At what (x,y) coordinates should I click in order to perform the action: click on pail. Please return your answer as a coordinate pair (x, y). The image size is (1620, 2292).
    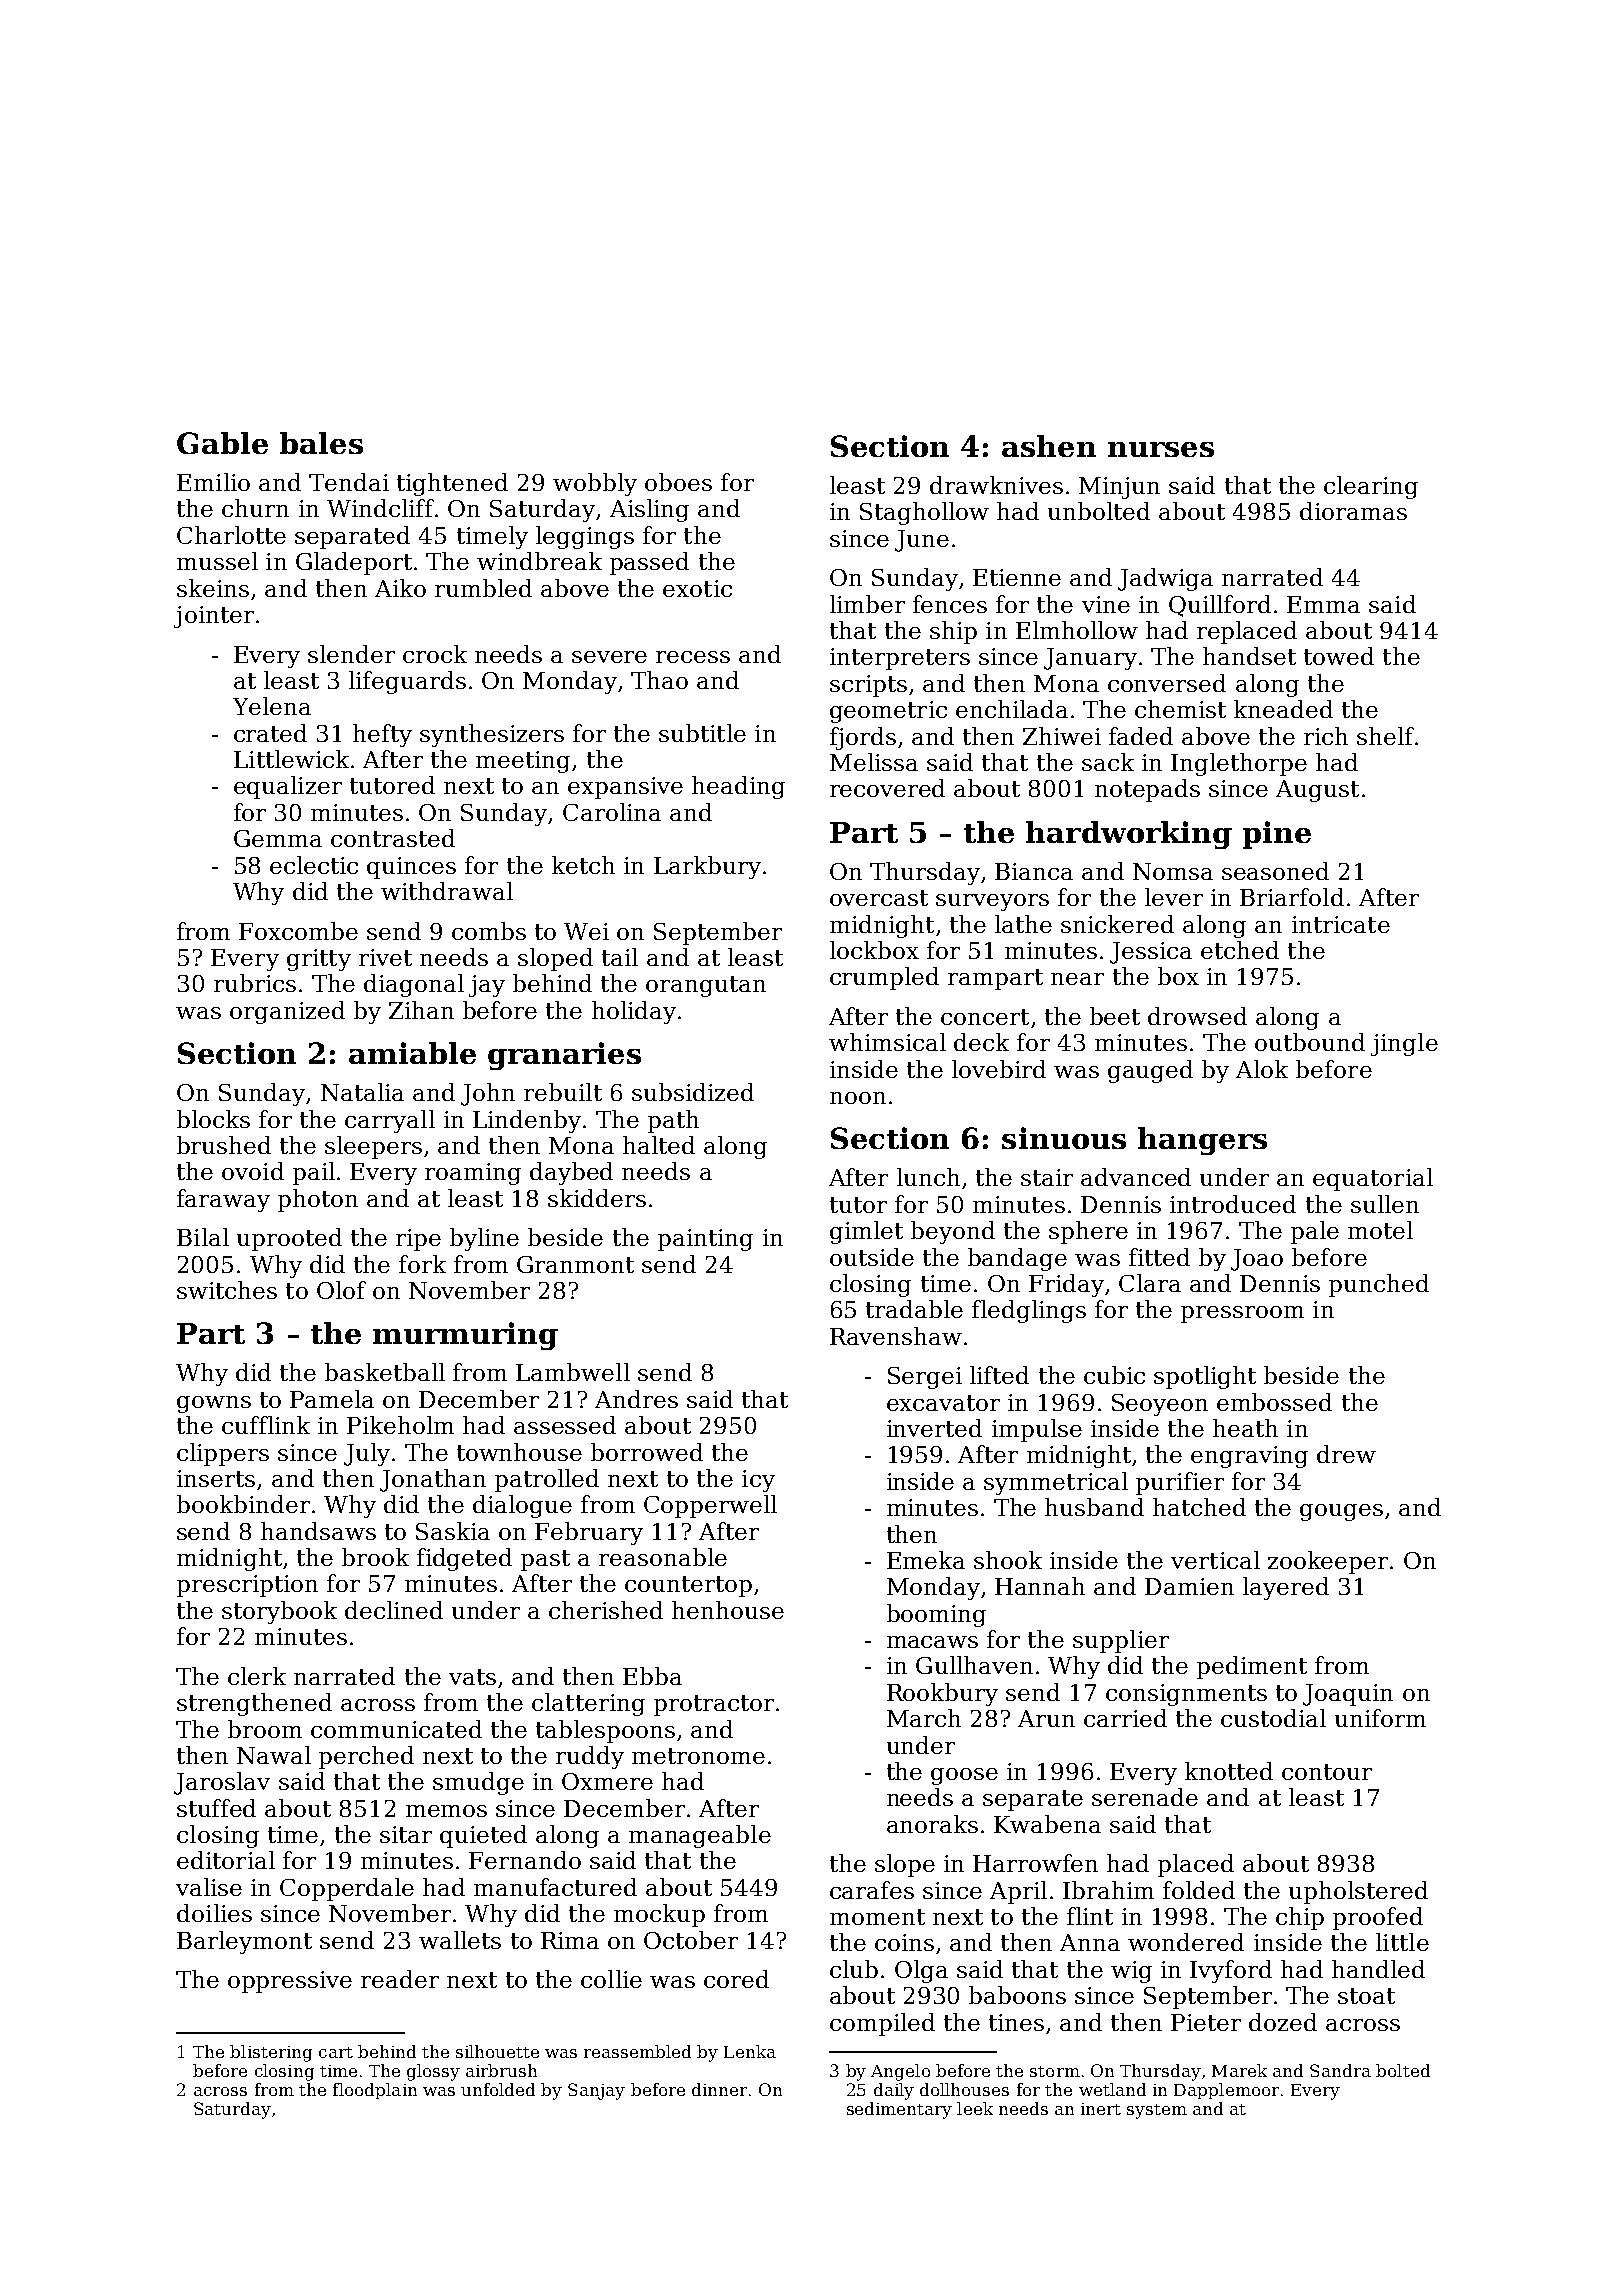
    Looking at the image, I should click on (314, 1173).
